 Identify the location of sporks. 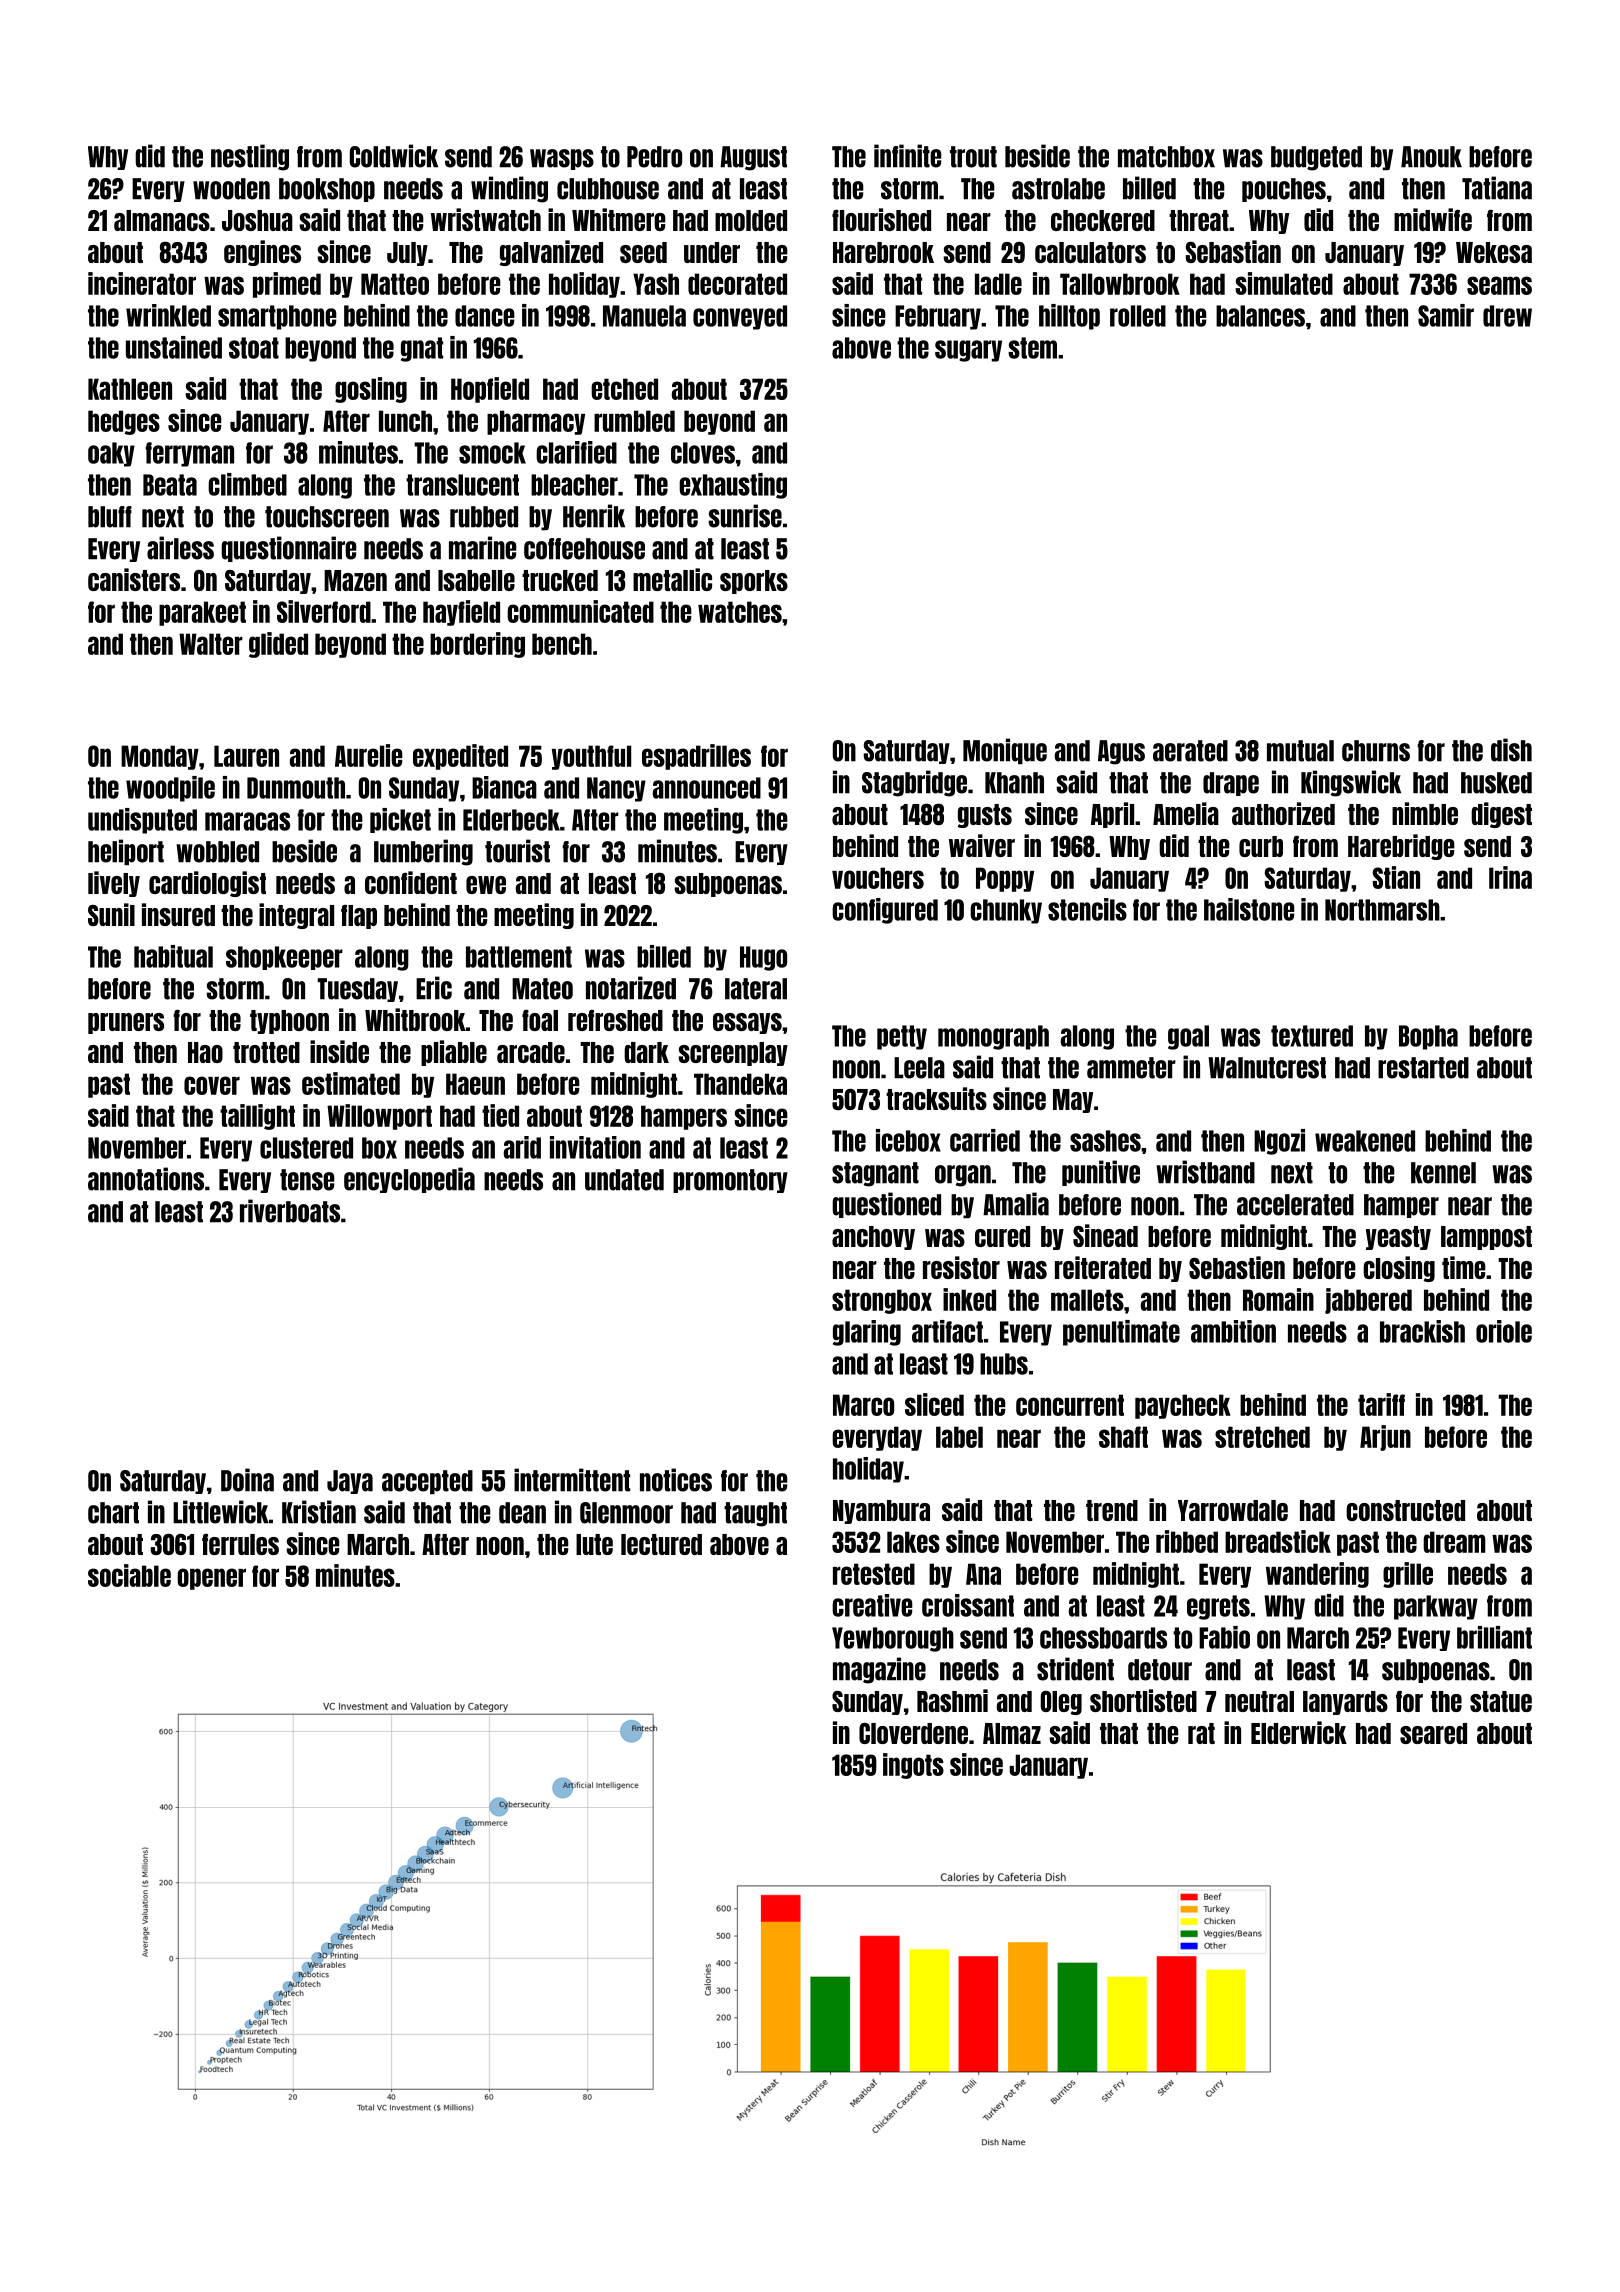
(754, 582).
